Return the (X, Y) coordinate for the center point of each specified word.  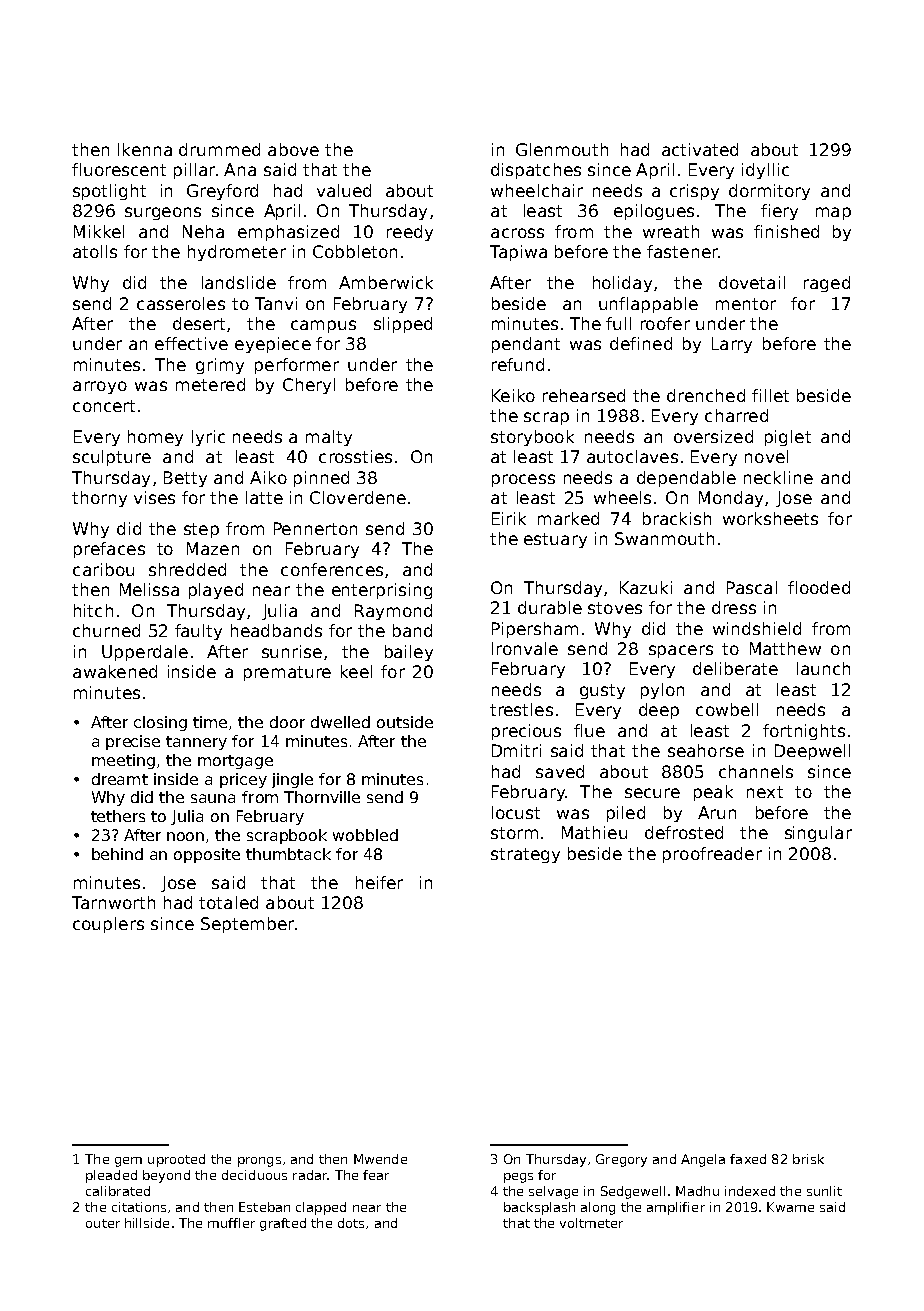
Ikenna (145, 149)
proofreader (712, 855)
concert (104, 406)
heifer (379, 882)
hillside (147, 1223)
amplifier (676, 1208)
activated (700, 149)
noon (185, 836)
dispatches (536, 171)
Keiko (513, 395)
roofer (665, 323)
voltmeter (591, 1223)
